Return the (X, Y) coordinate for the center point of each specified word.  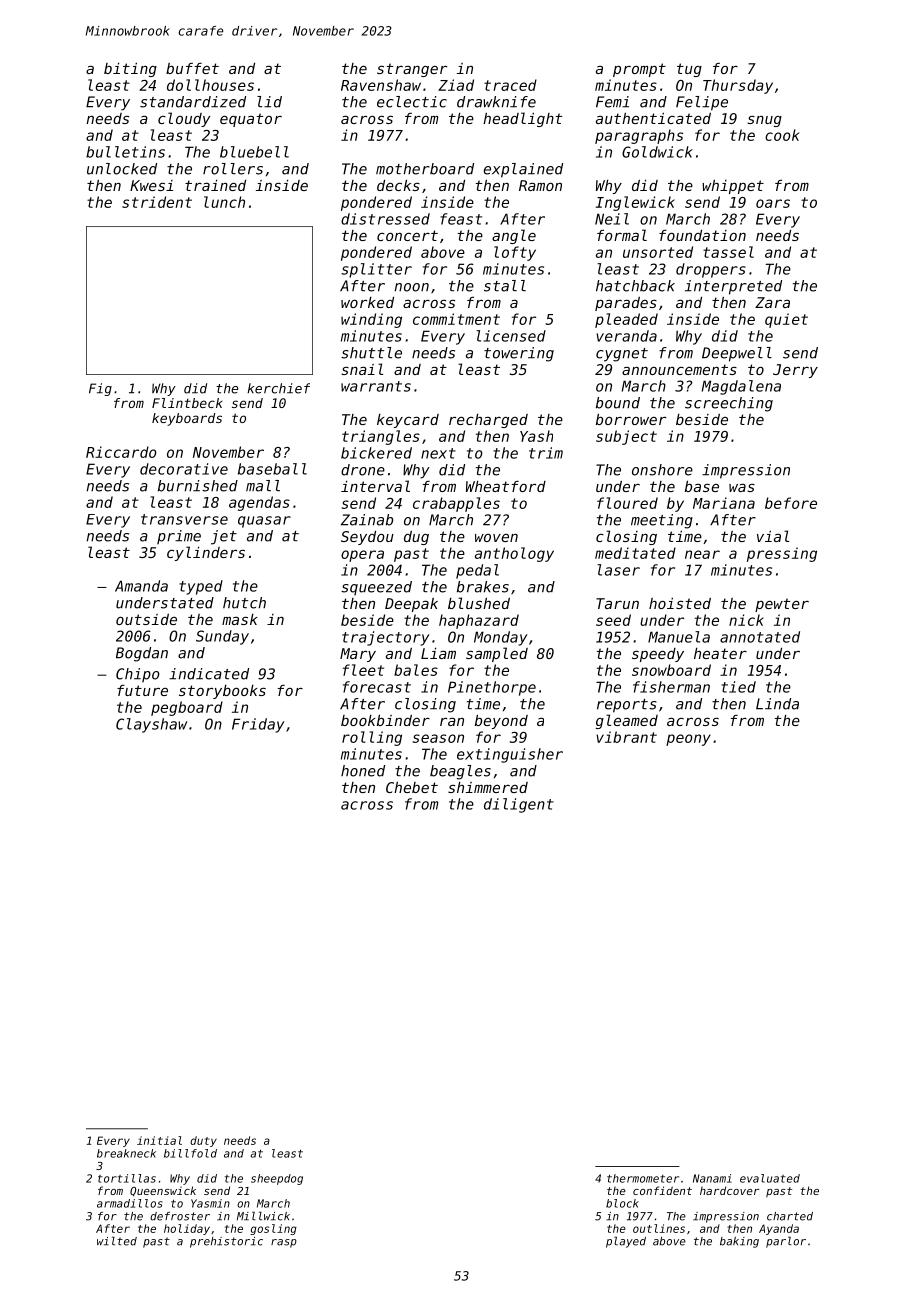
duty (203, 1141)
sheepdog (277, 1179)
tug (689, 70)
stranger (412, 70)
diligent (519, 805)
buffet (192, 68)
